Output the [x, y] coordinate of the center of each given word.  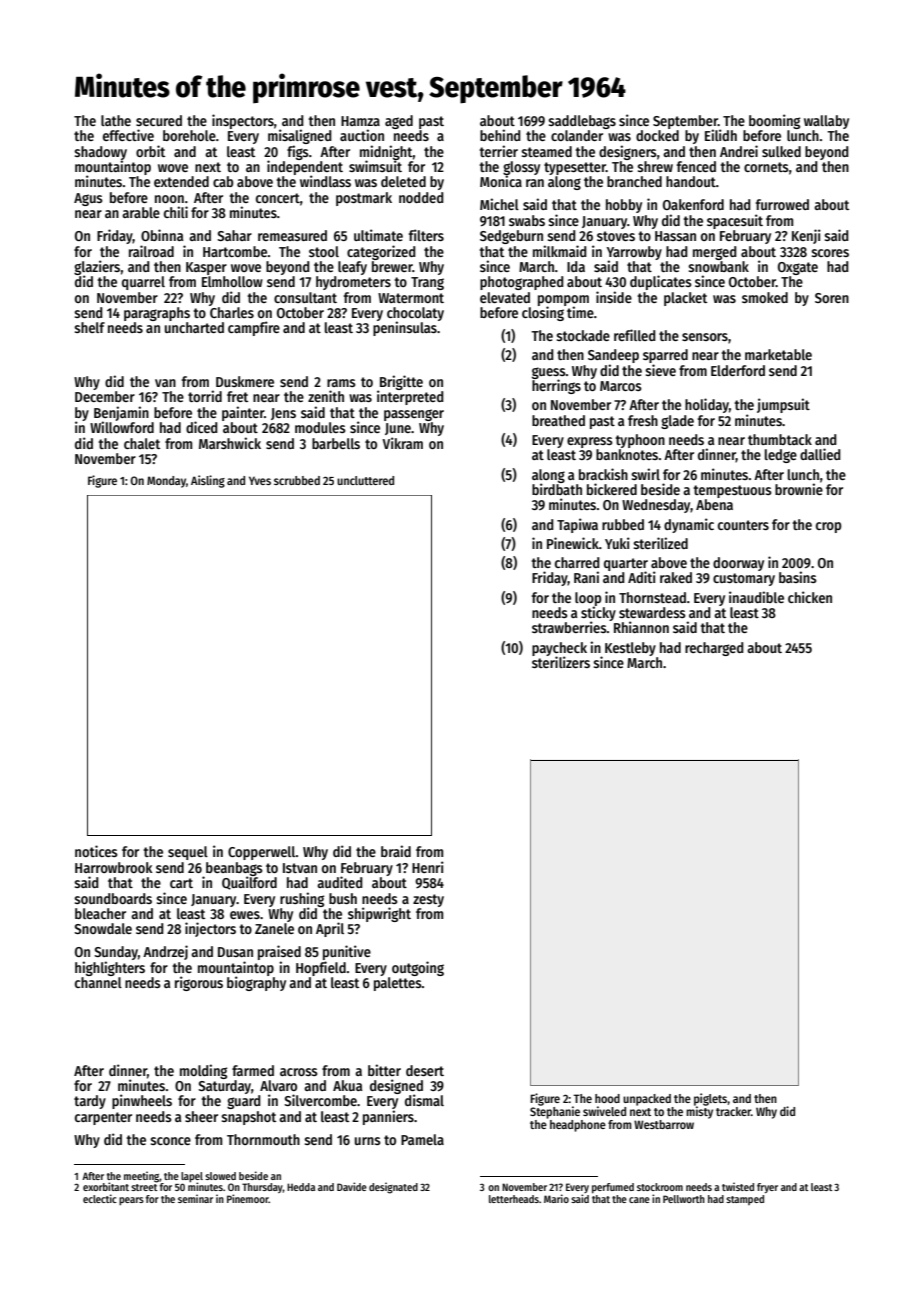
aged [399, 122]
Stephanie [555, 1112]
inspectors [243, 121]
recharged [714, 649]
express [590, 442]
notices [96, 851]
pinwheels [142, 1101]
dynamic [689, 525]
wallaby [826, 122]
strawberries [569, 627]
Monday [166, 482]
